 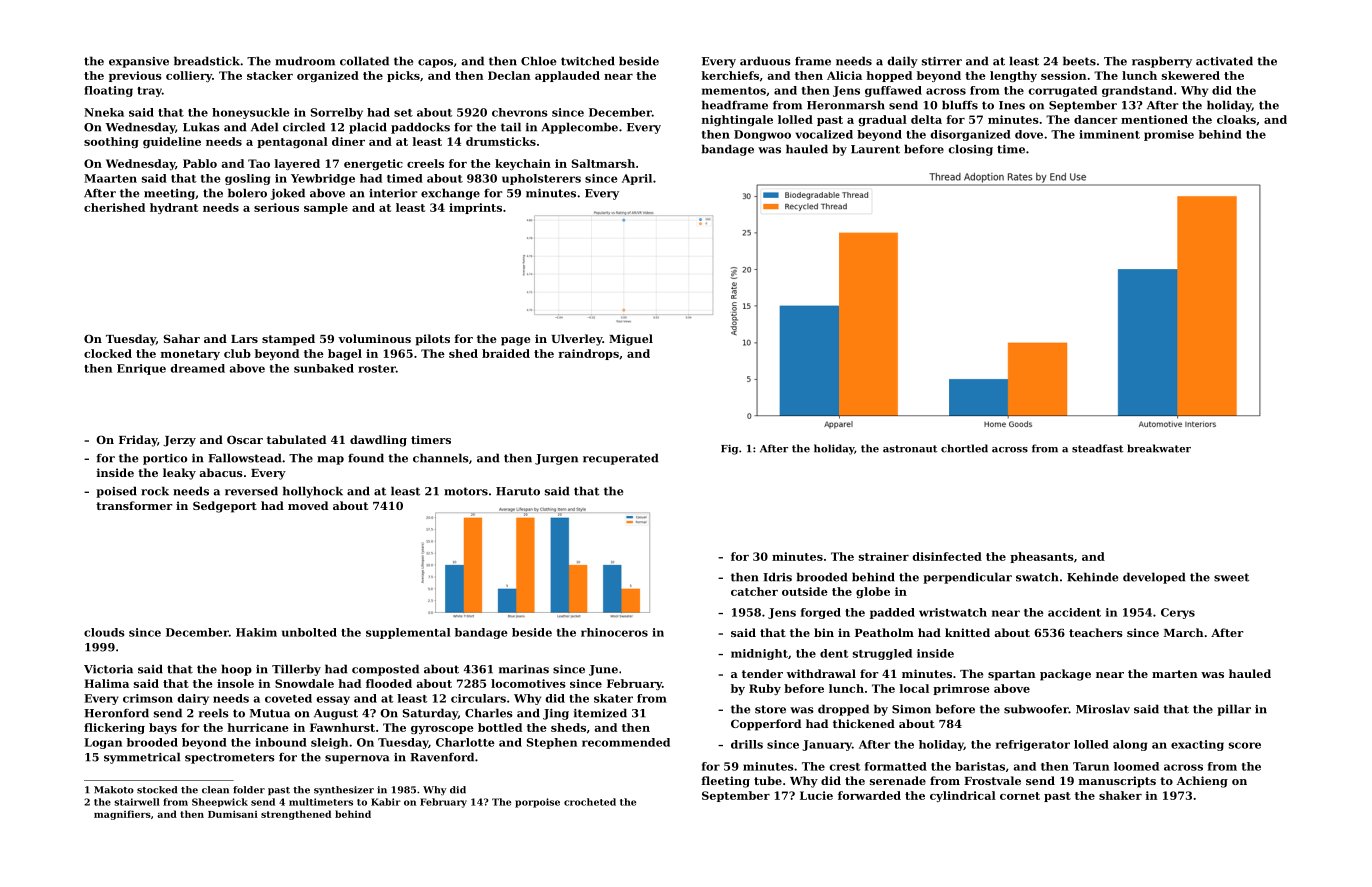 I want to click on Haruto, so click(x=518, y=491).
